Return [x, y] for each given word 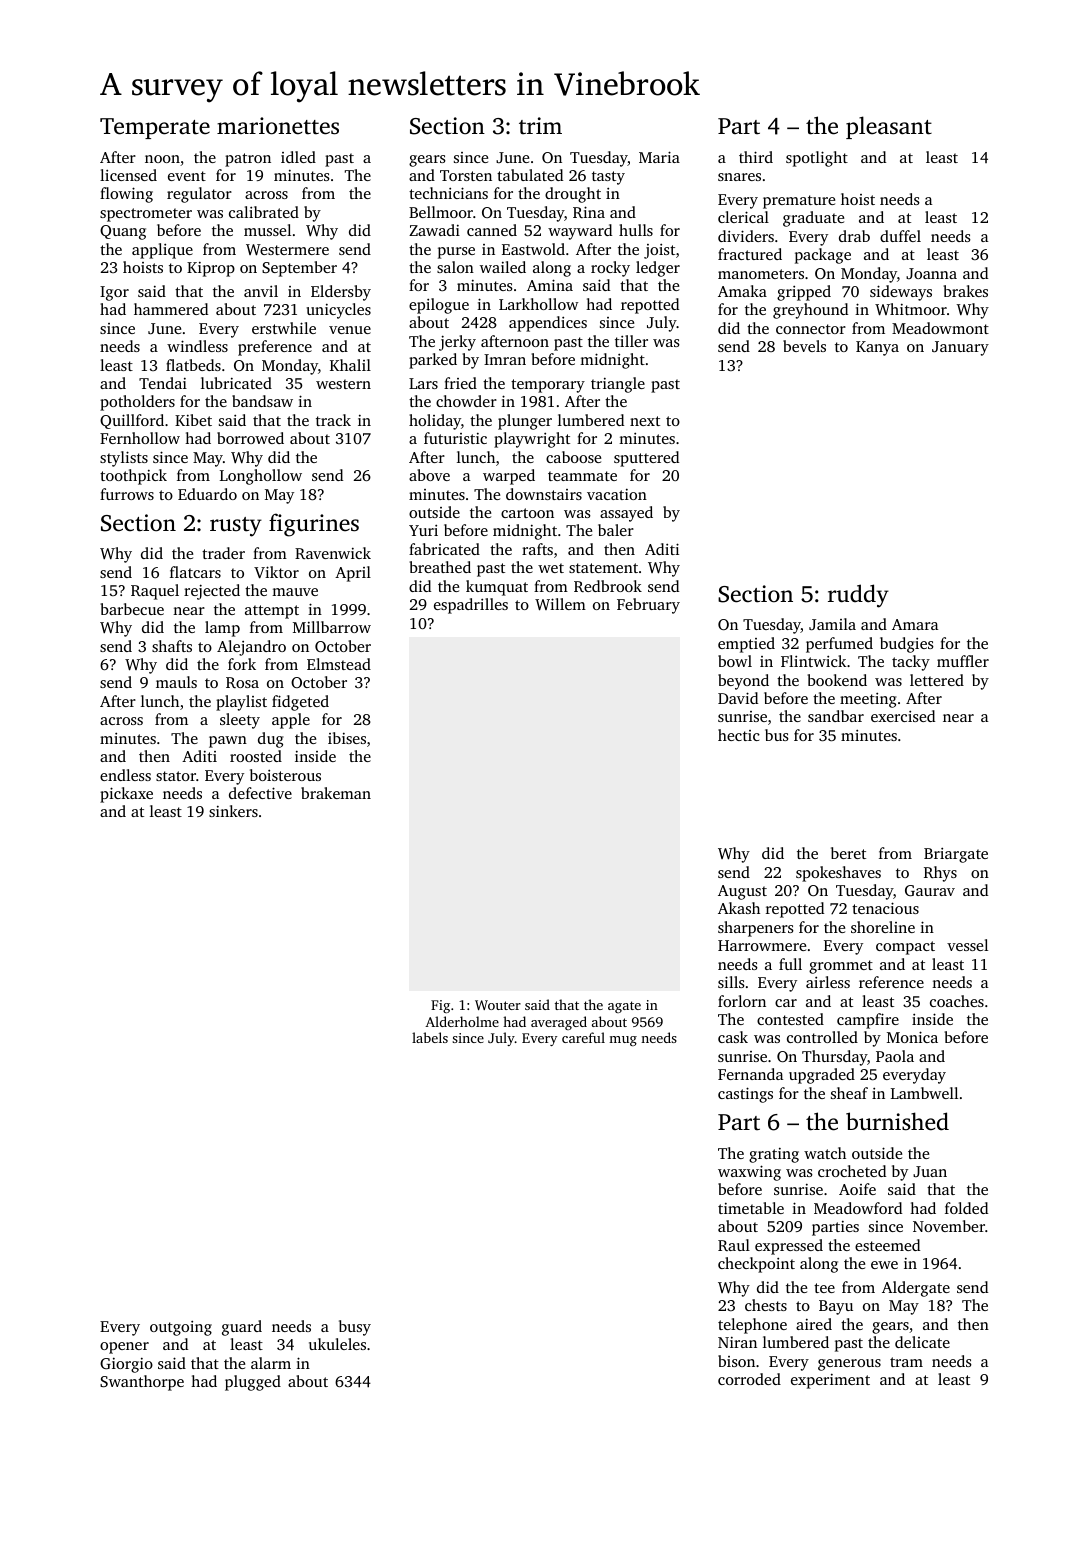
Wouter [498, 1005]
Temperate [155, 128]
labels [430, 1037]
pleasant [889, 127]
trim [540, 126]
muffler [963, 661]
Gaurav [930, 890]
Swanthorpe [142, 1383]
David [738, 698]
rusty [236, 527]
